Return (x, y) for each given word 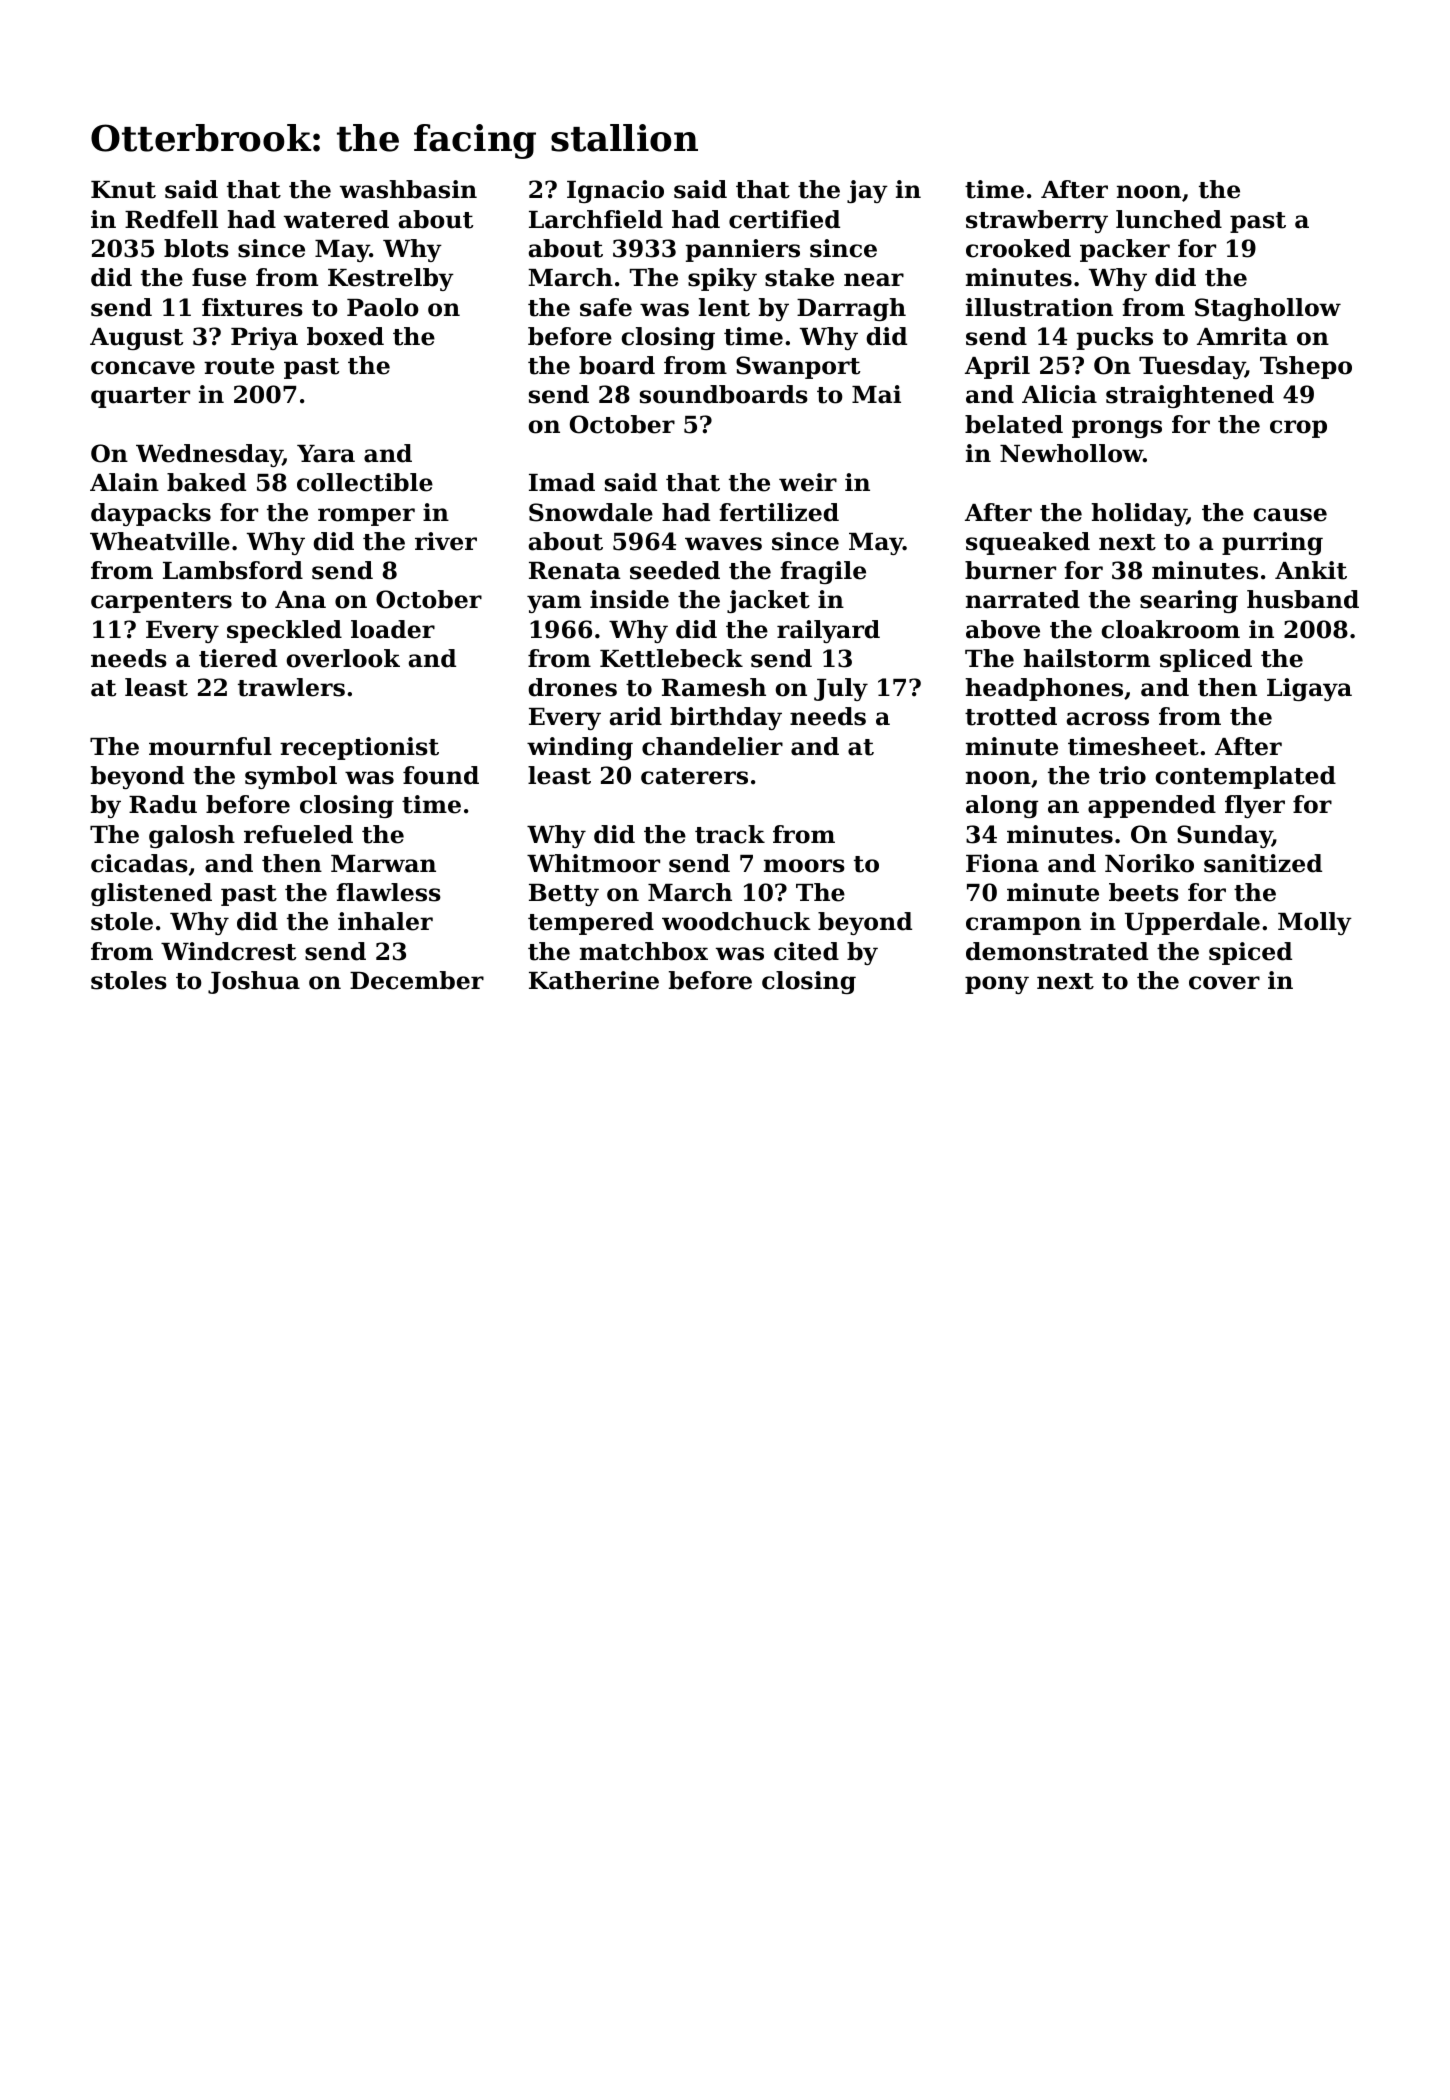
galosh (192, 836)
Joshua (254, 982)
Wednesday (209, 455)
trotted (1011, 716)
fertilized (779, 512)
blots (196, 248)
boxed (345, 336)
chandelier (712, 746)
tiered (238, 658)
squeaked (1028, 543)
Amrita (1242, 336)
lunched (1169, 219)
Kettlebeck (671, 658)
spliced (1206, 660)
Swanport (798, 367)
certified (784, 219)
